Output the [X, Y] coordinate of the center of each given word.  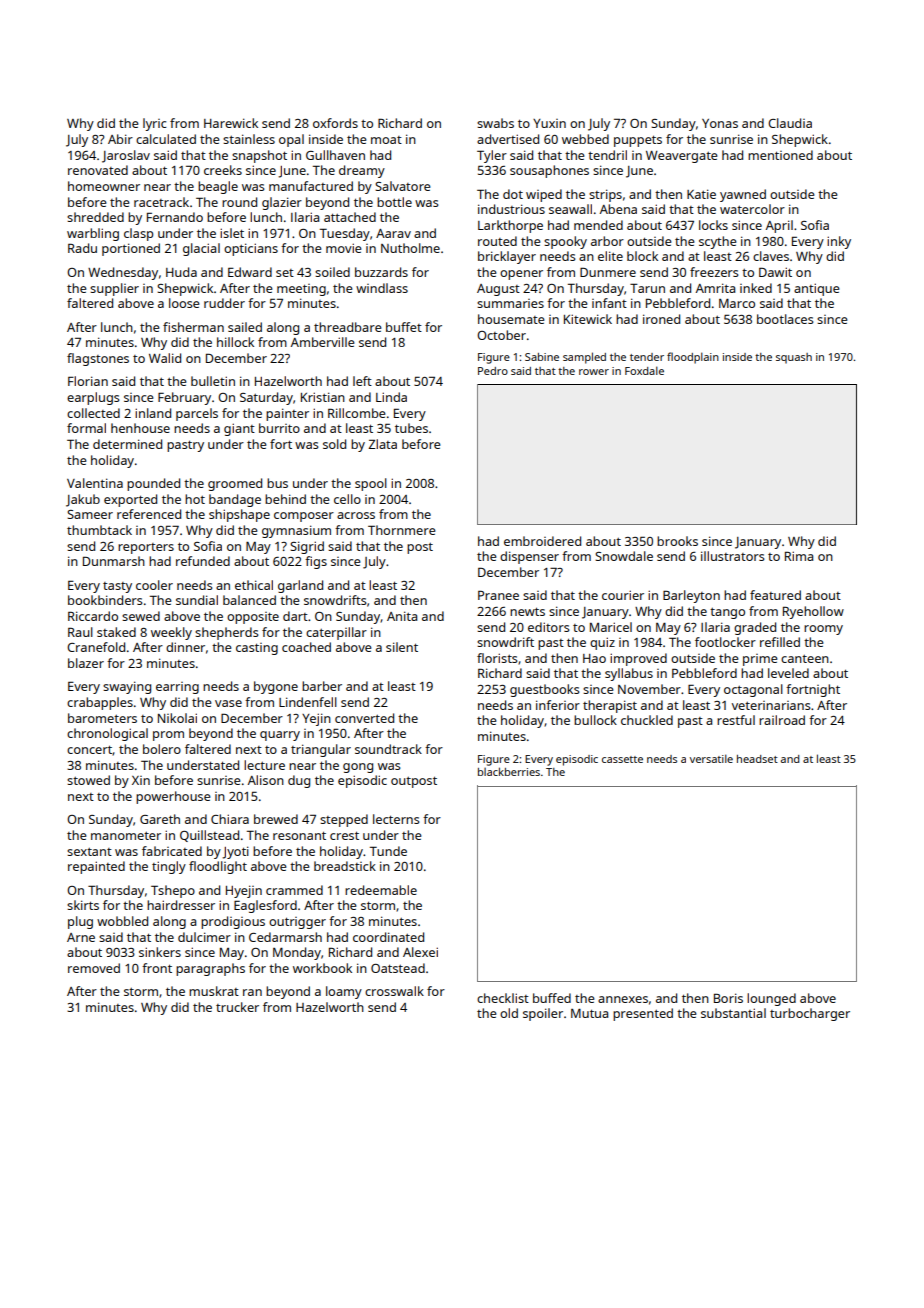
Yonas [720, 123]
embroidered [542, 541]
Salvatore [403, 186]
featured [775, 595]
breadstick [345, 866]
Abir [120, 139]
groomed [235, 484]
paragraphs [210, 969]
